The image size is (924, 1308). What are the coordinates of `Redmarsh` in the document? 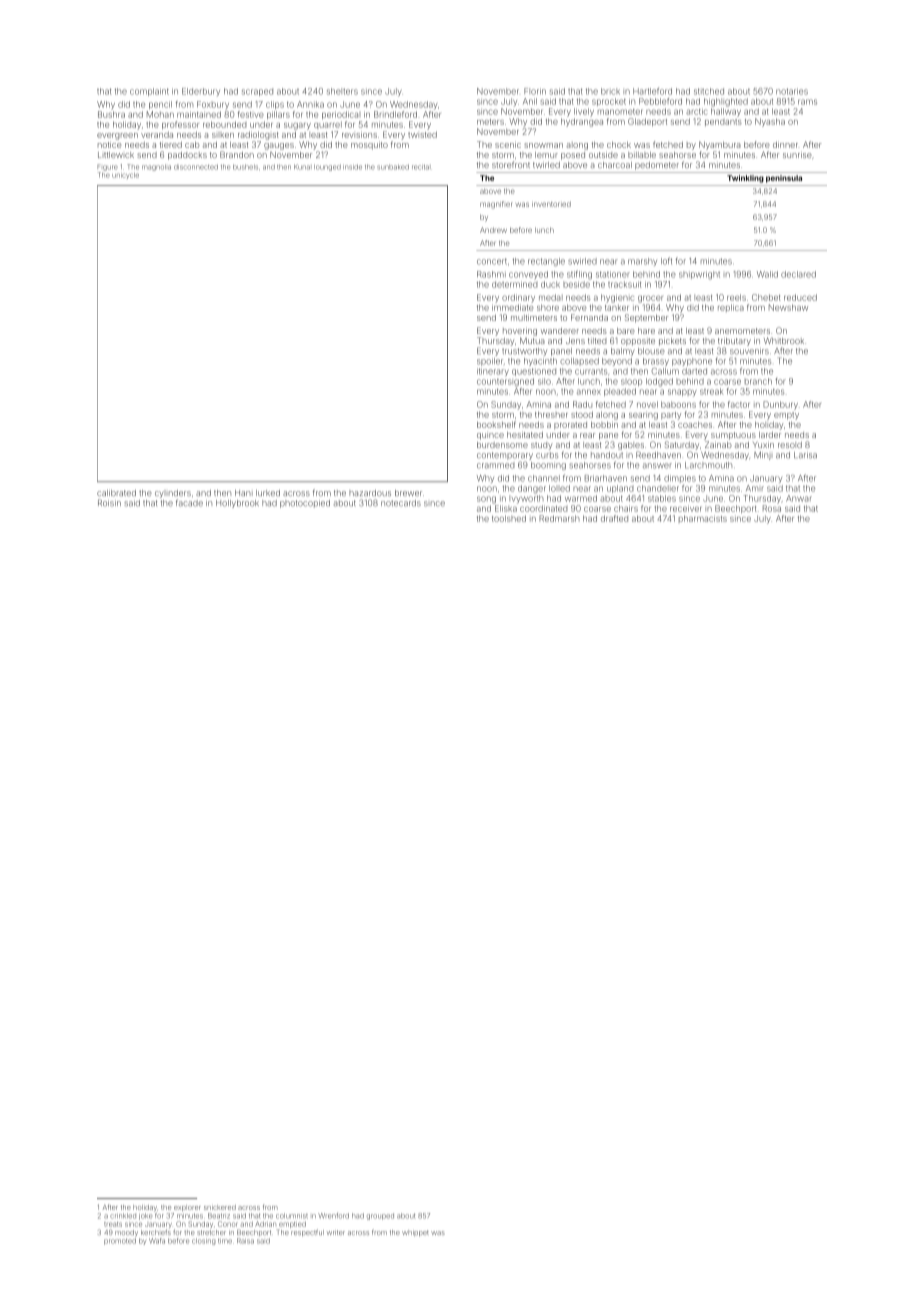 It's located at (559, 518).
